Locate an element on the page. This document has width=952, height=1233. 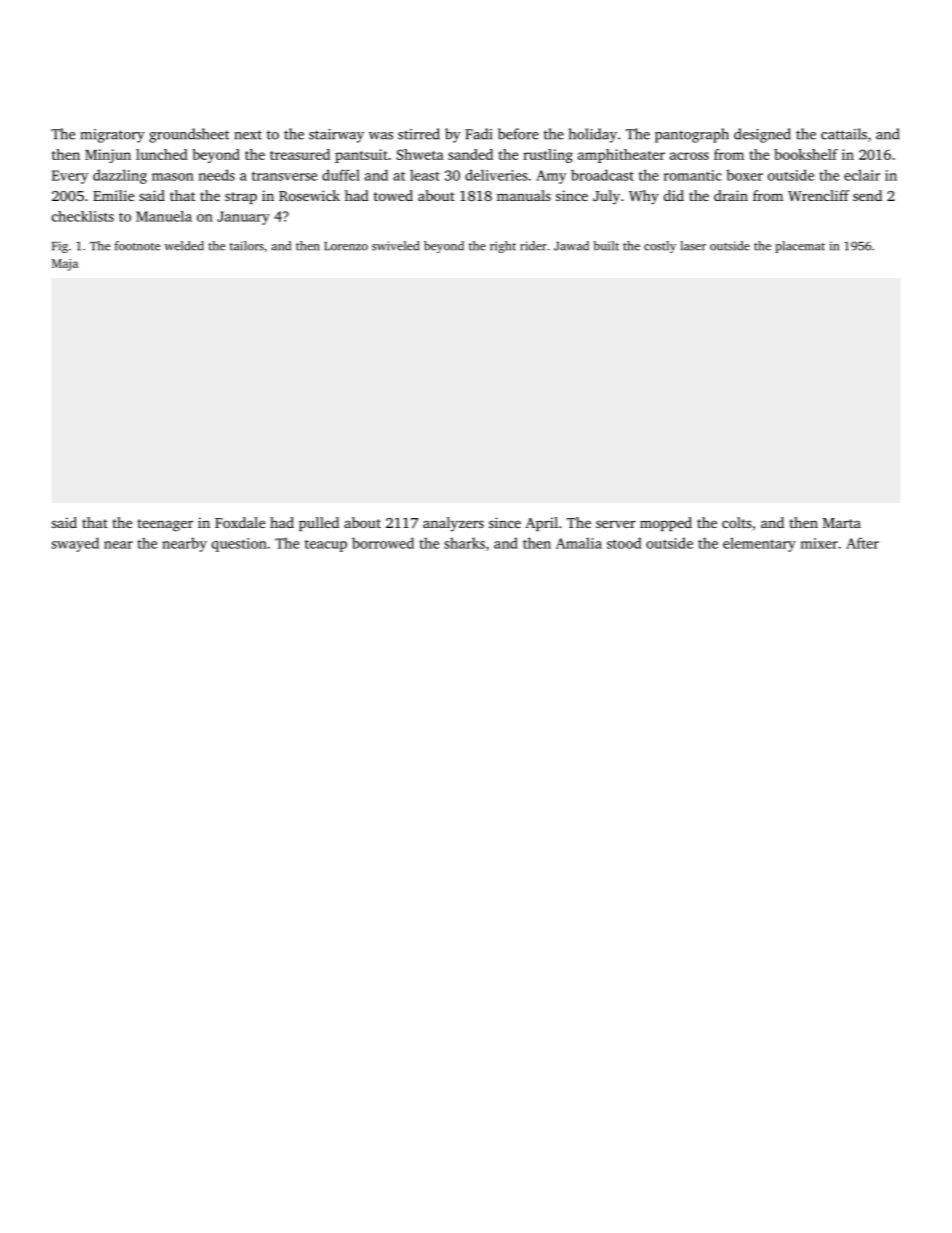
costly is located at coordinates (660, 247).
